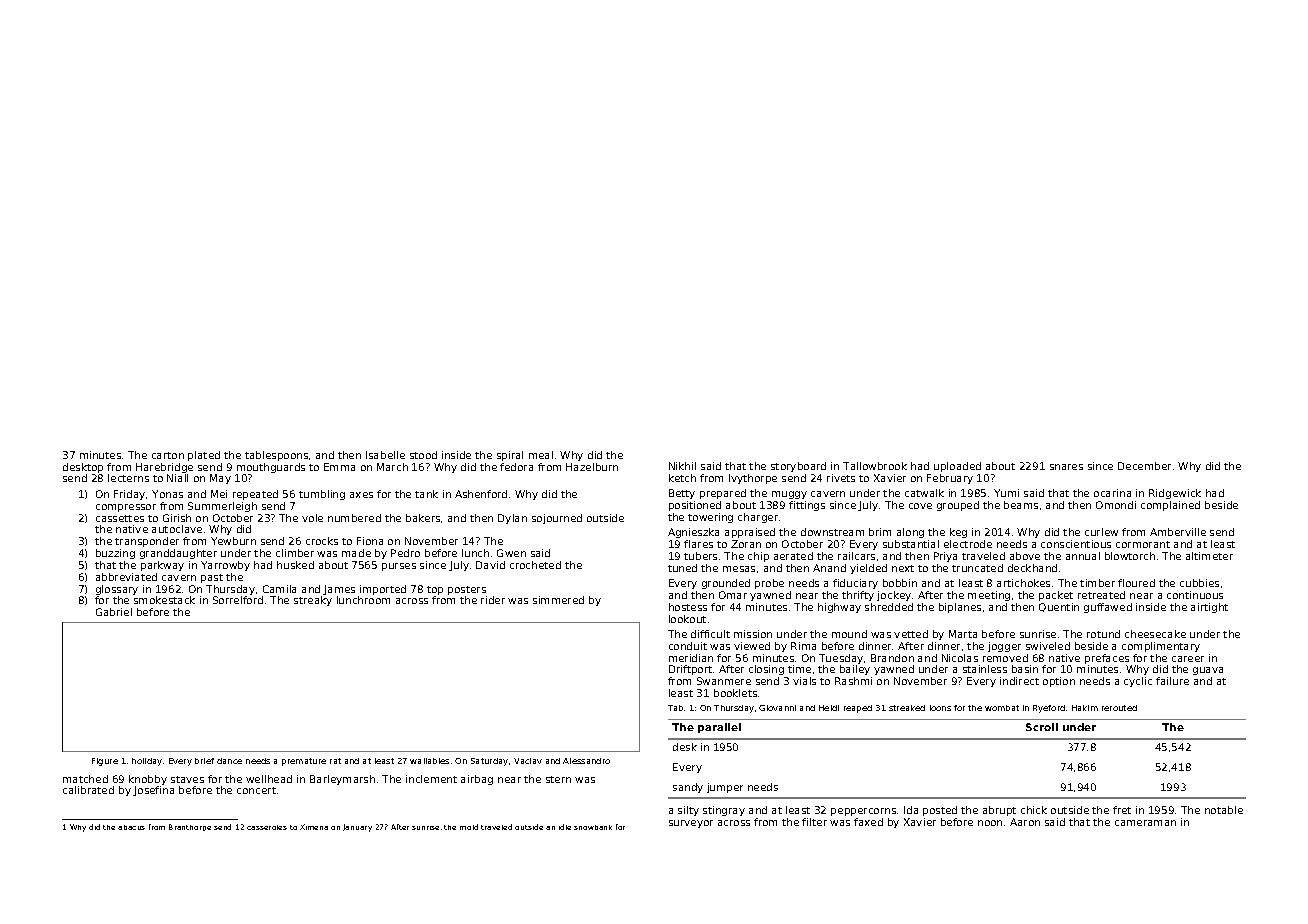  Describe the element at coordinates (688, 607) in the screenshot. I see `hostess` at that location.
